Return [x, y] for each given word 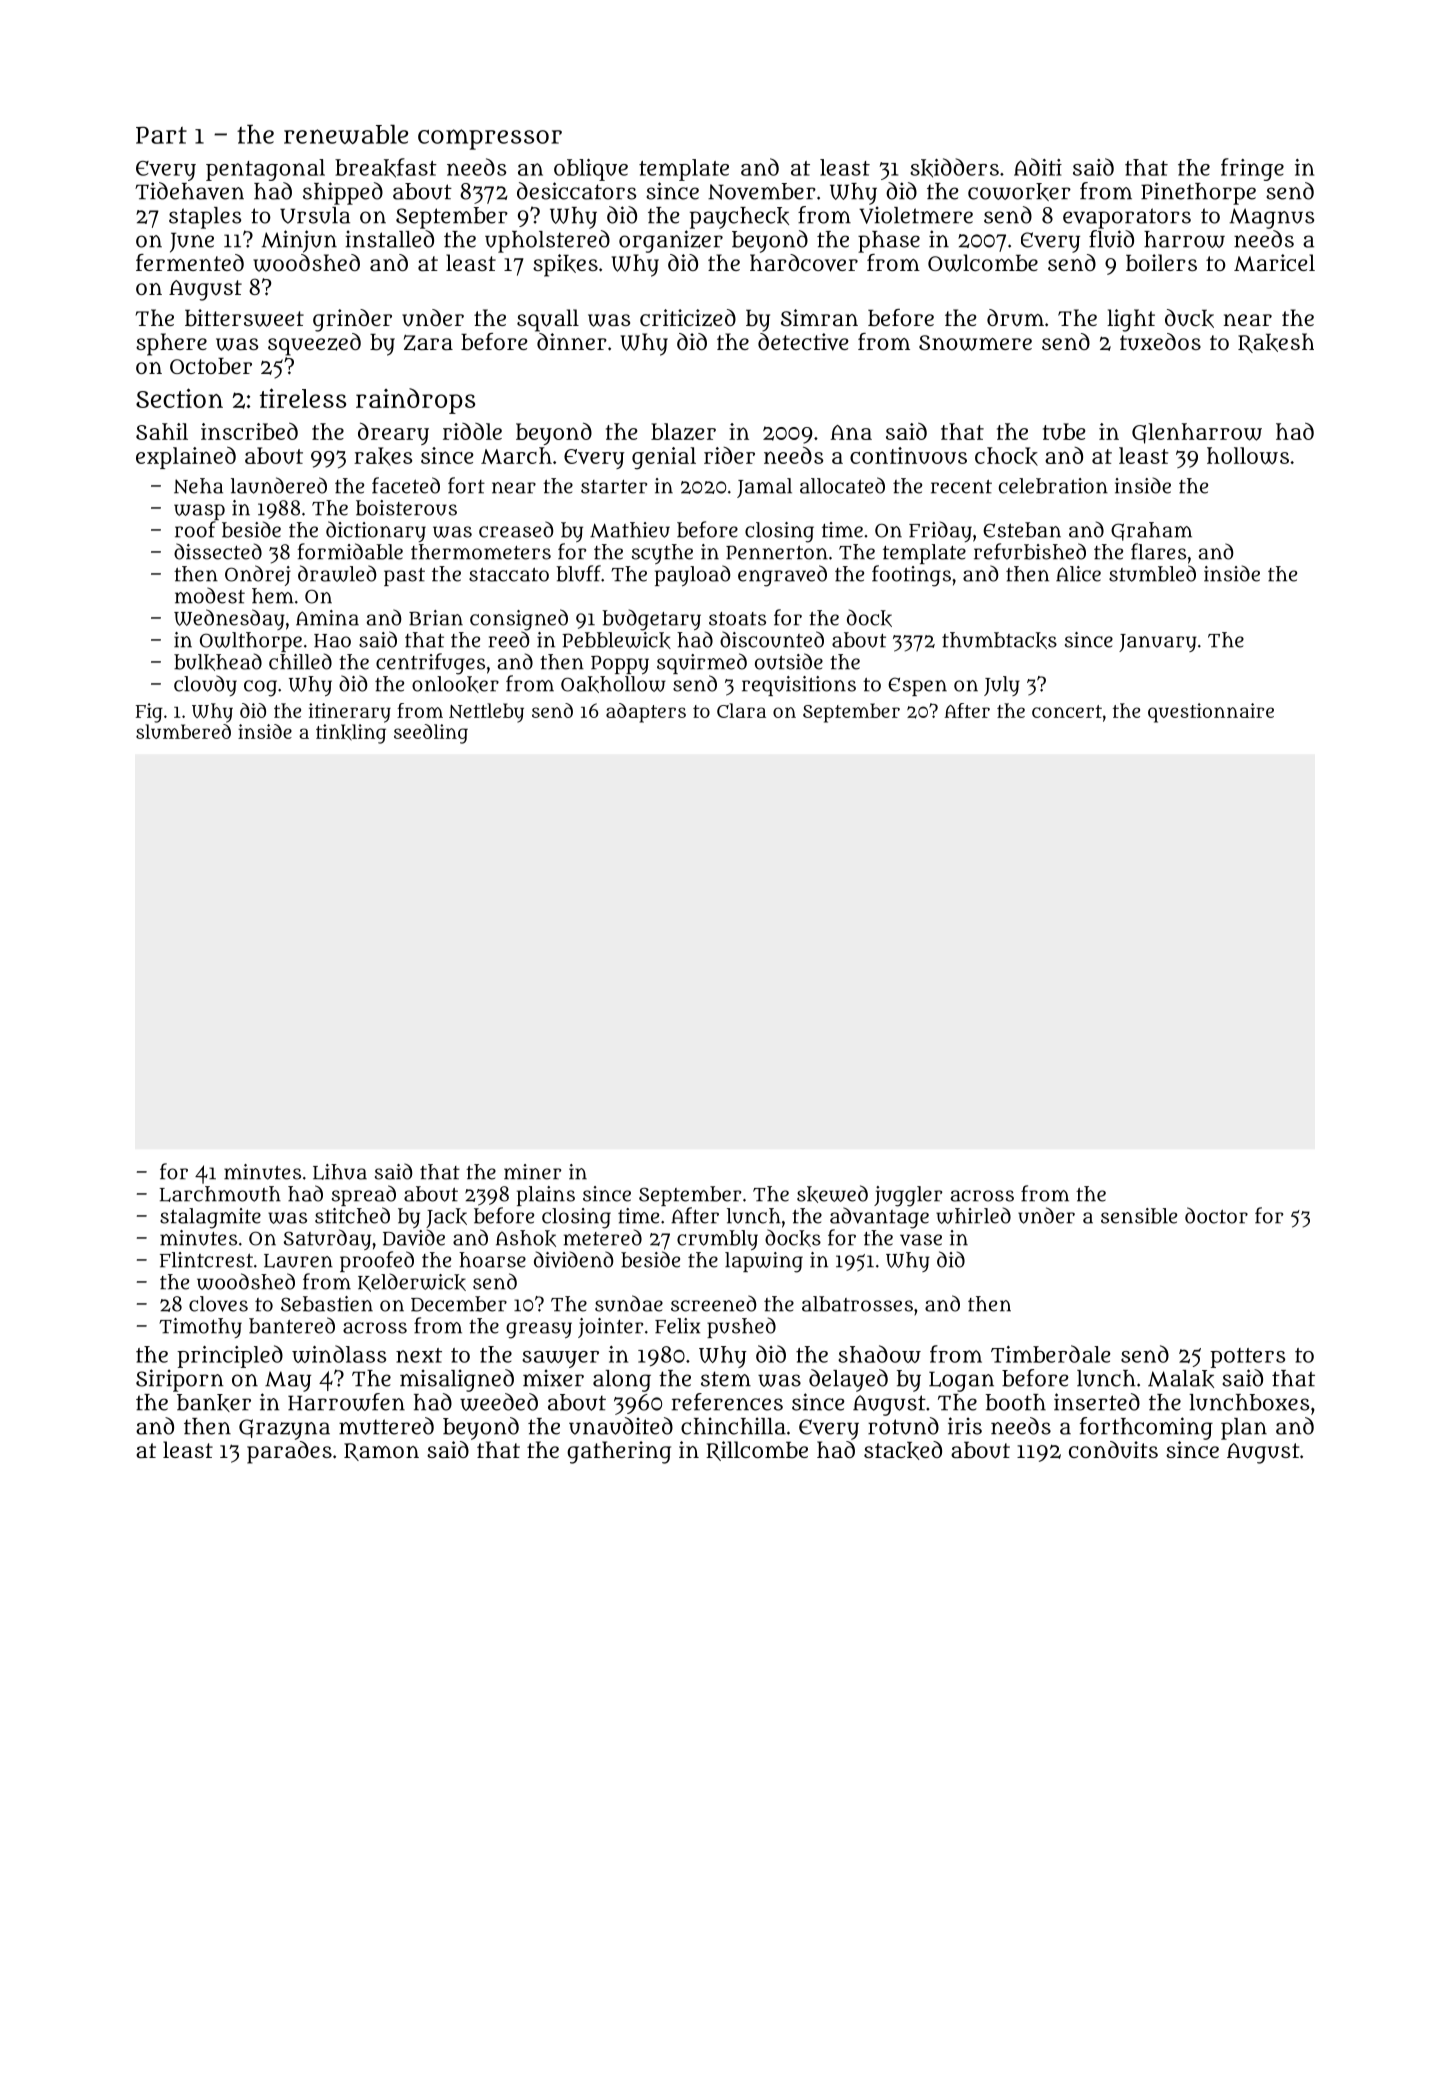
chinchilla [733, 1426]
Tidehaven [189, 191]
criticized [688, 318]
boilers [1161, 262]
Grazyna [284, 1429]
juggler [908, 1196]
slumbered [183, 731]
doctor [1216, 1215]
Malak [1181, 1379]
